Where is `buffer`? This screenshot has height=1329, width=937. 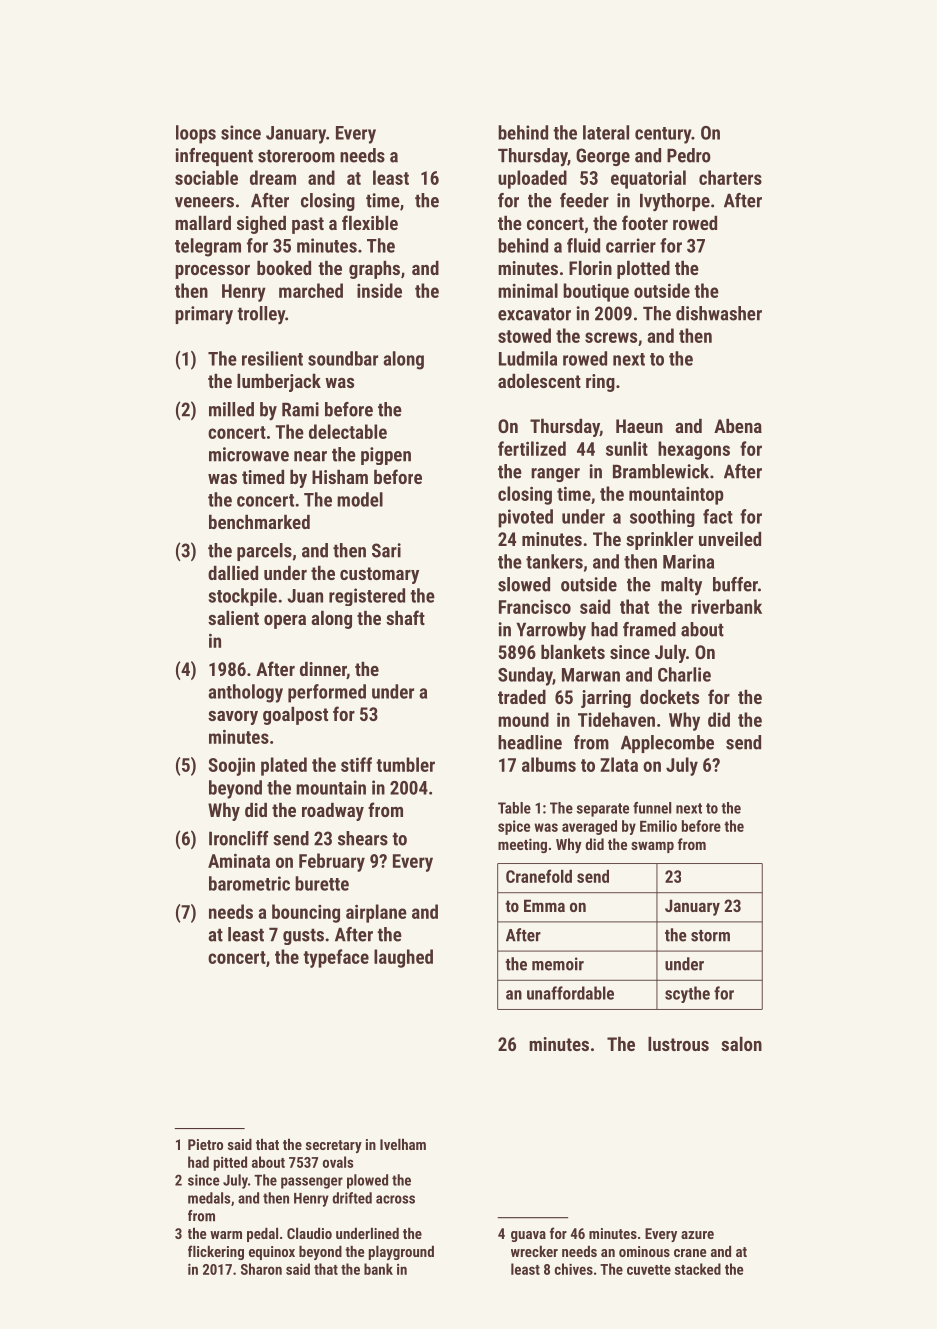 buffer is located at coordinates (735, 584).
